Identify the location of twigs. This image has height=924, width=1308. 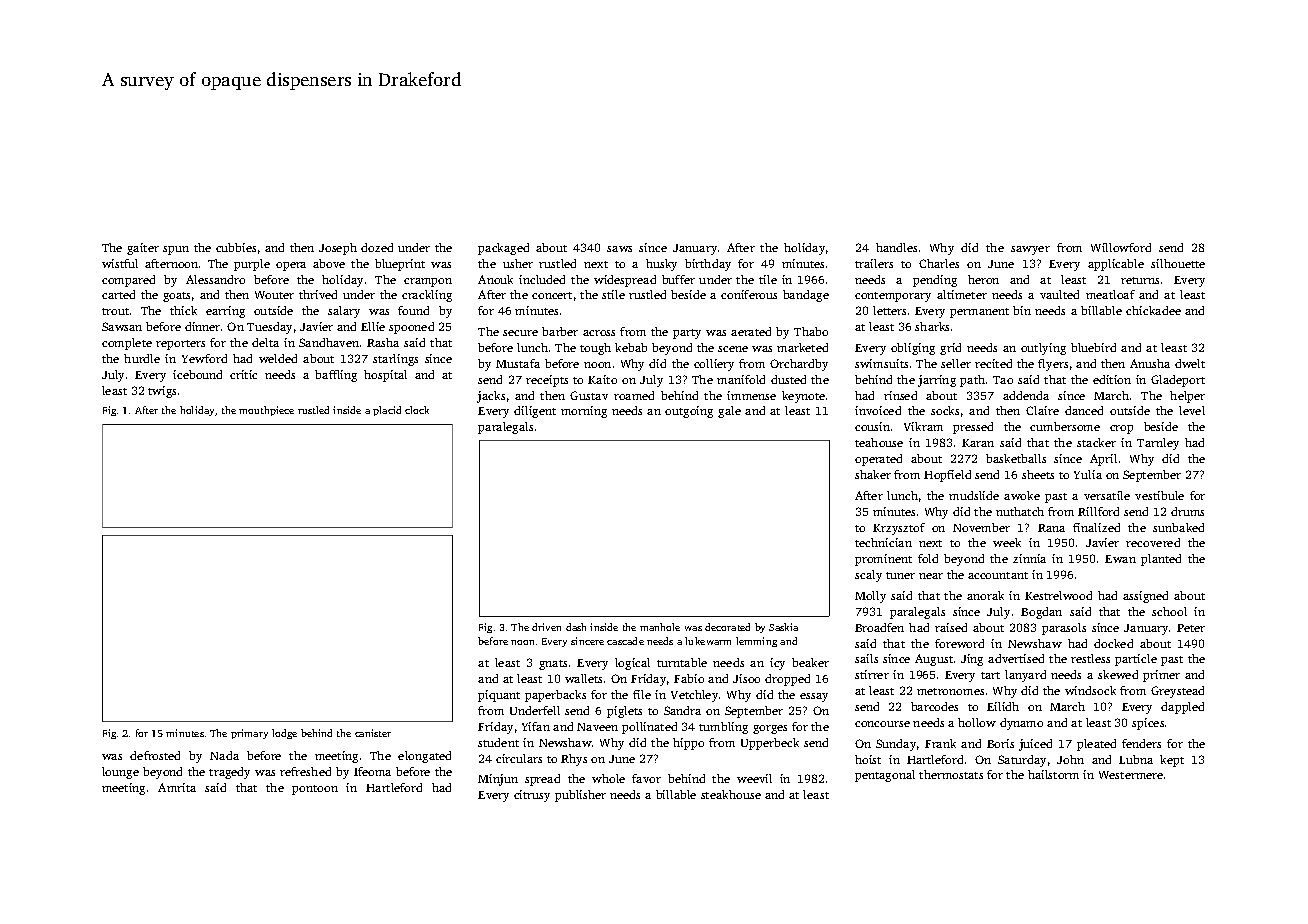
(162, 392).
